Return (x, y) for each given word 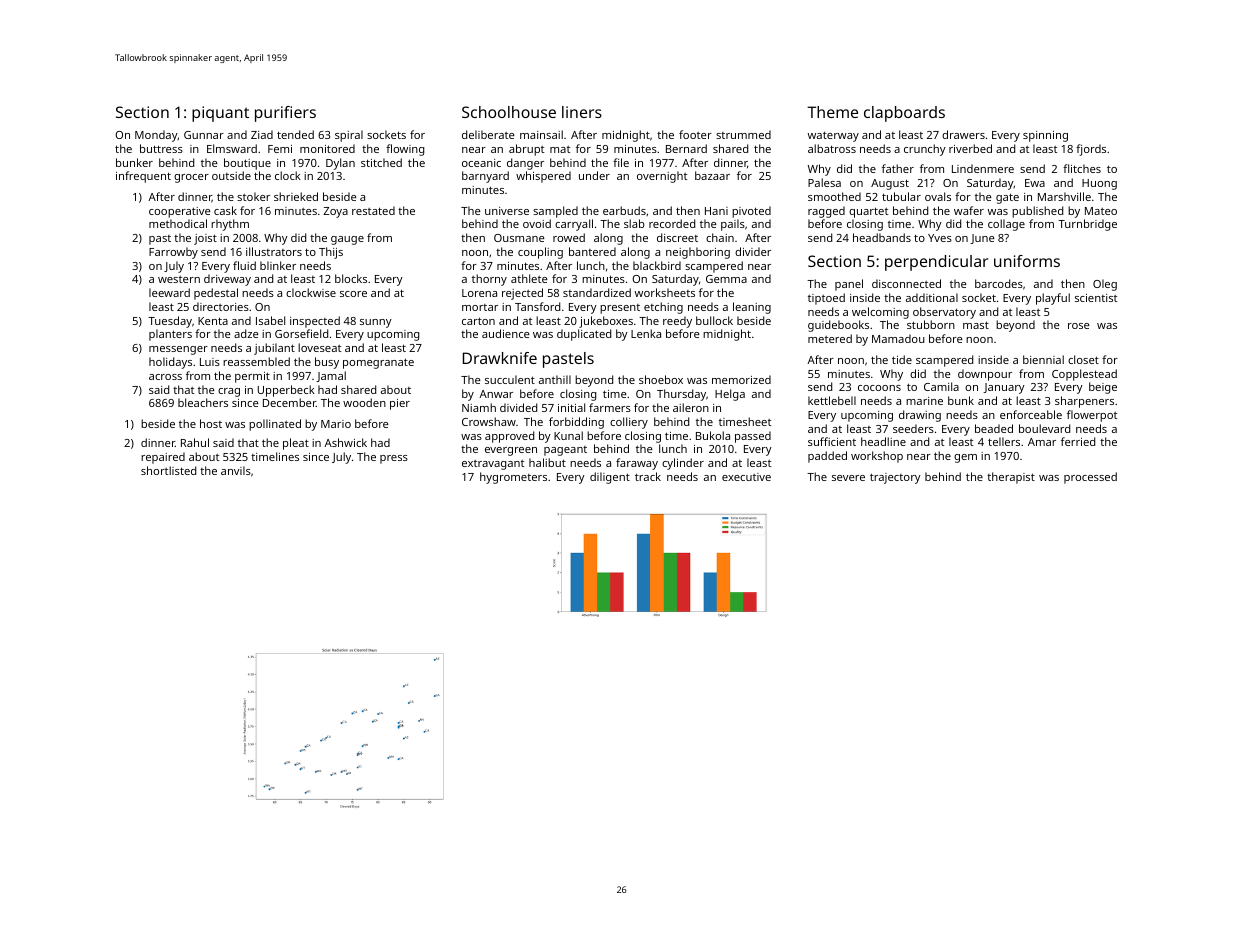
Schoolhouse (509, 112)
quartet (868, 212)
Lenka (646, 333)
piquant (220, 114)
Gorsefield (301, 333)
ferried (1078, 441)
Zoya (335, 212)
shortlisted (168, 470)
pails (733, 225)
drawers (963, 134)
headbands (882, 237)
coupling (540, 253)
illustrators (274, 251)
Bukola (713, 435)
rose (1079, 326)
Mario (336, 424)
